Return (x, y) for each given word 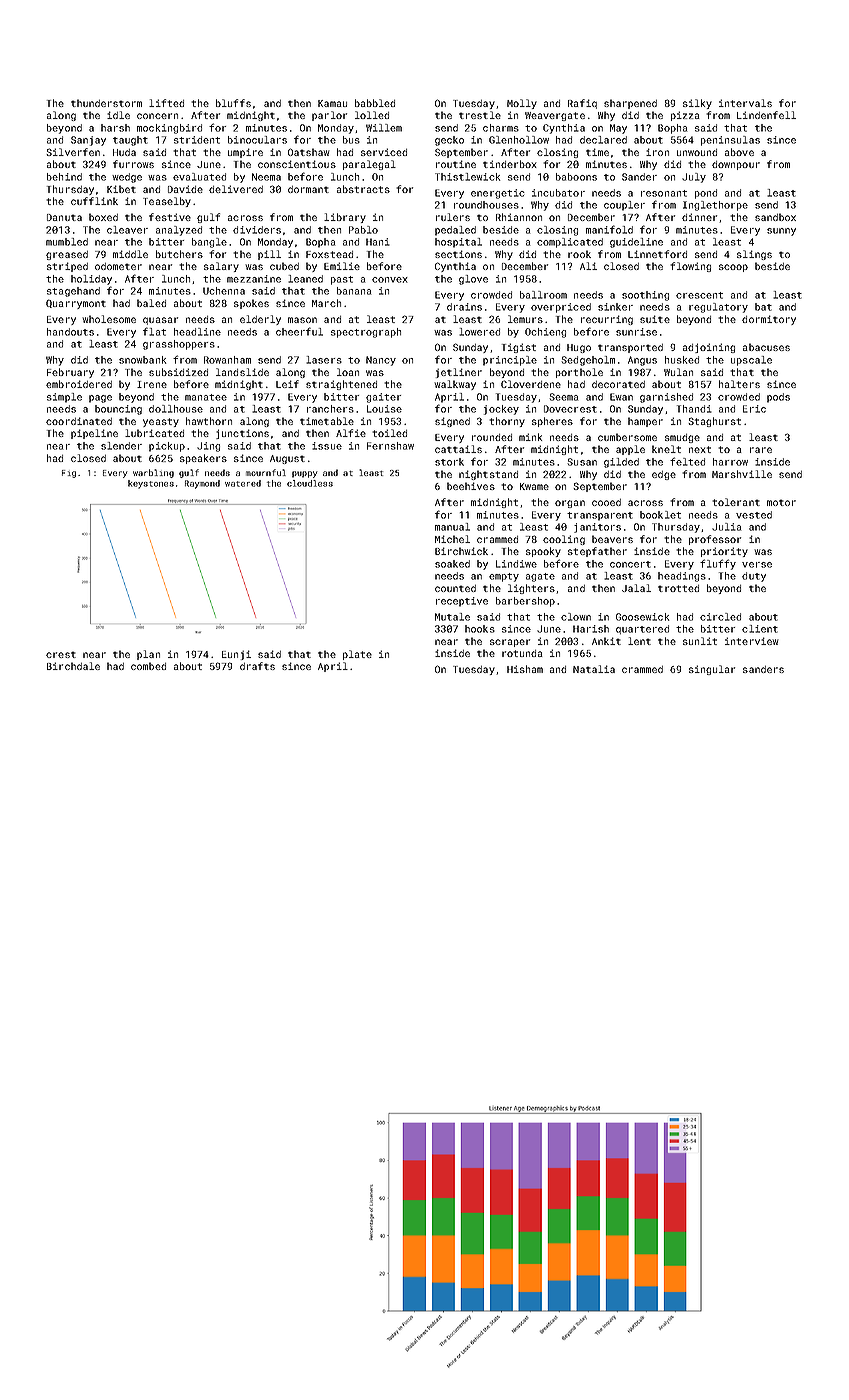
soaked (452, 564)
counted (455, 588)
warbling (153, 473)
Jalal (636, 588)
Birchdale (73, 666)
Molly (522, 104)
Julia (727, 527)
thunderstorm (106, 103)
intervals (745, 103)
